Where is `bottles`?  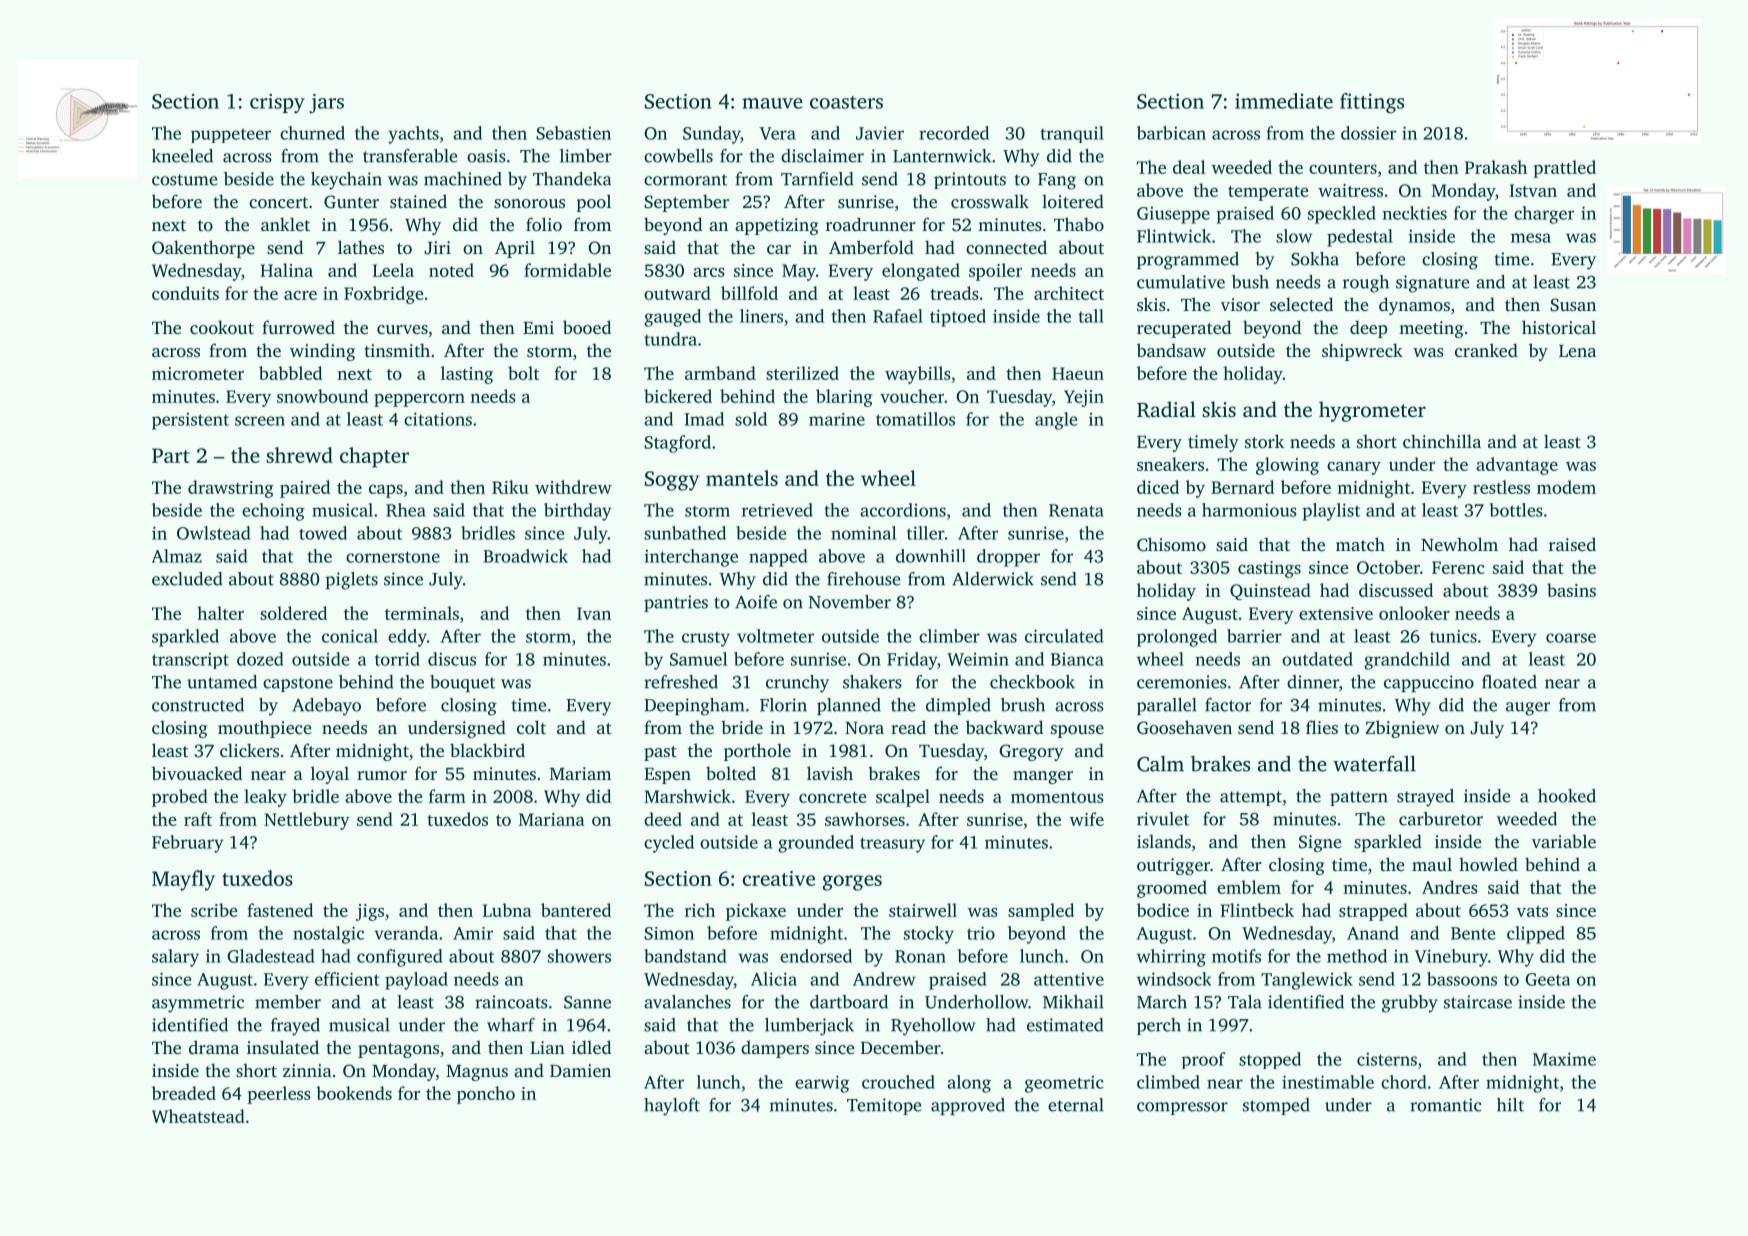 bottles is located at coordinates (1516, 510).
